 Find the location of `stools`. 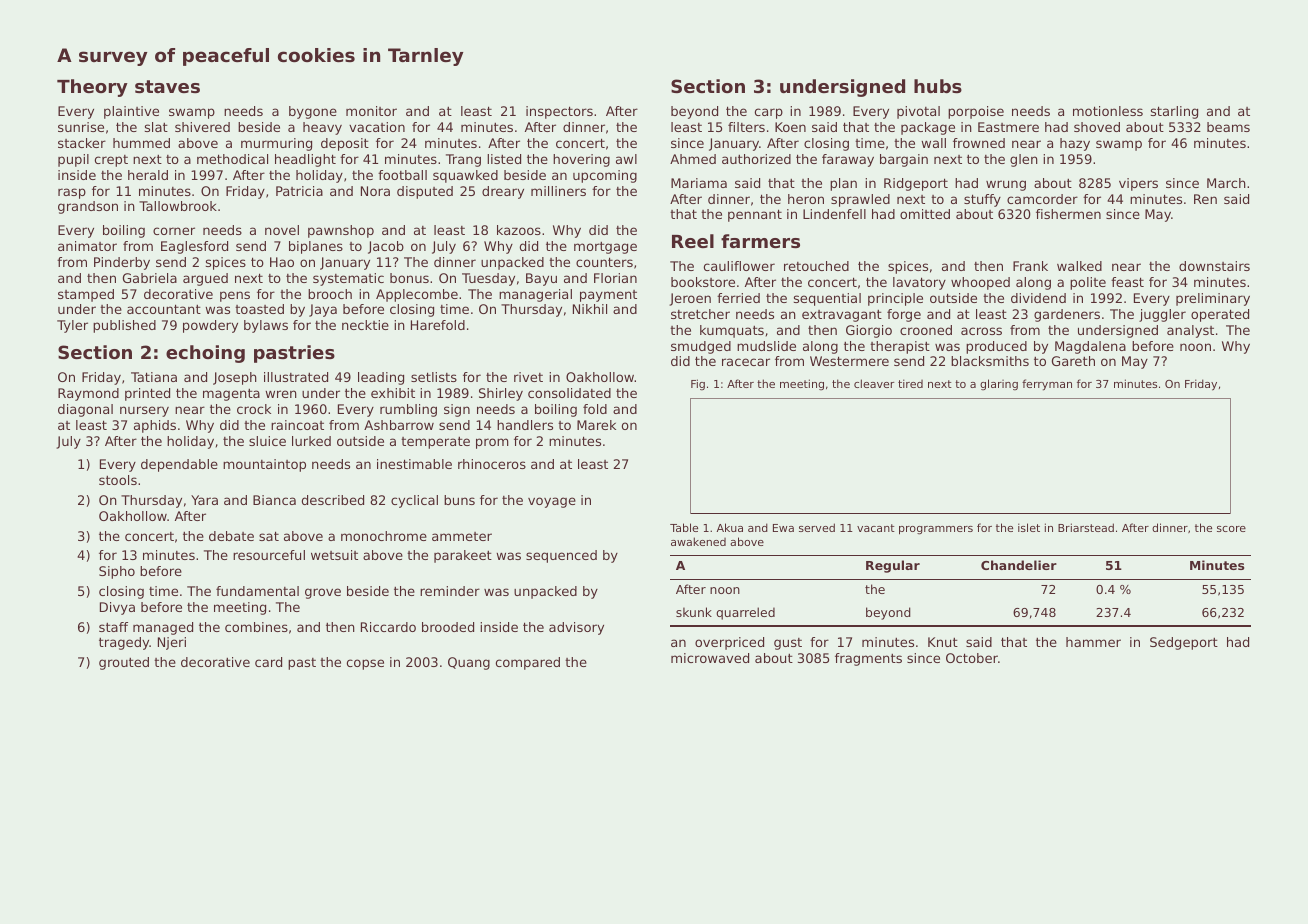

stools is located at coordinates (118, 480).
